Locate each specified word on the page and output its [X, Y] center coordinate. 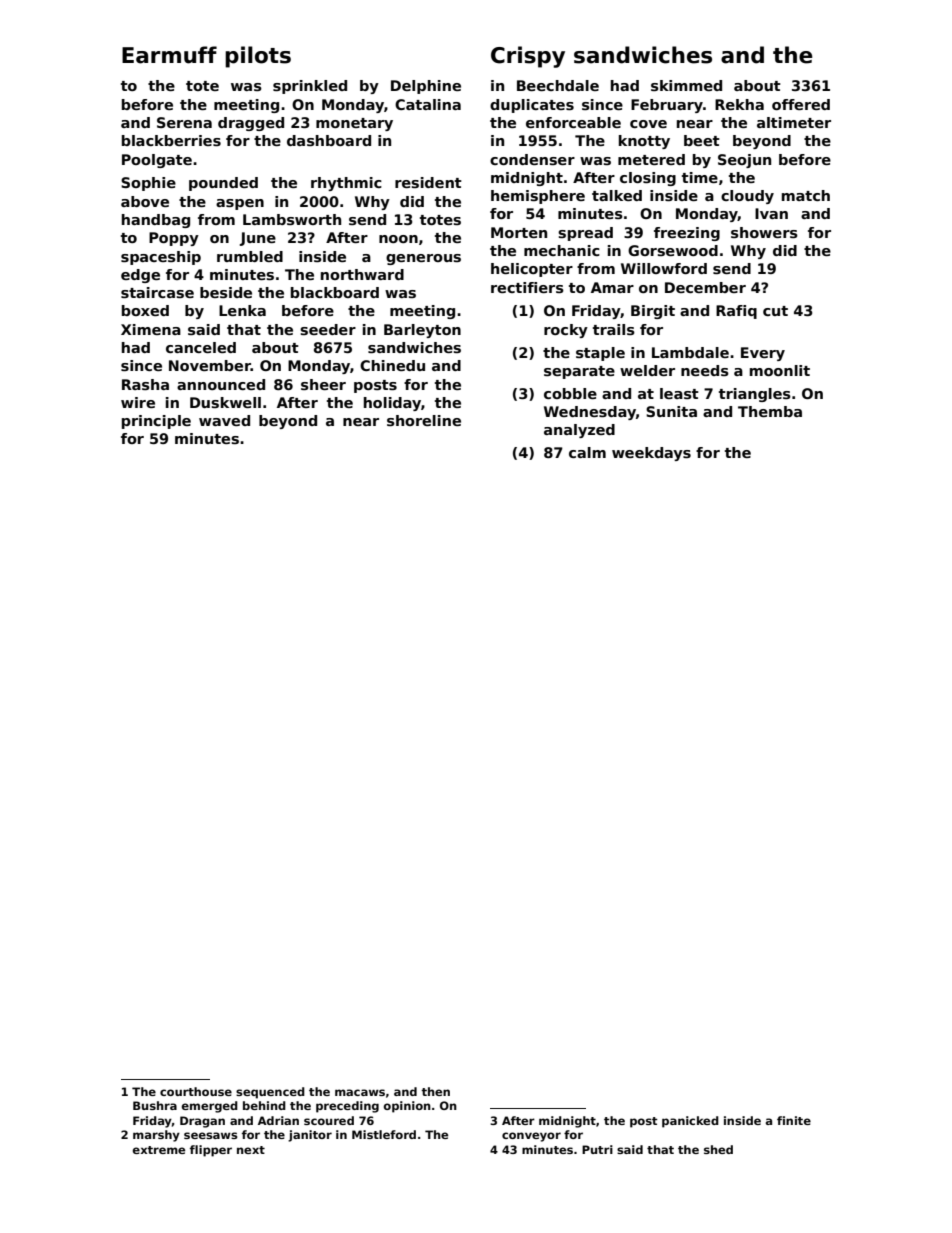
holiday [392, 404]
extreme [159, 1150]
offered [801, 104]
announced [221, 384]
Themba [770, 411]
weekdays [651, 454]
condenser [532, 159]
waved [224, 420]
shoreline [424, 420]
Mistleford [384, 1134]
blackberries [171, 140]
